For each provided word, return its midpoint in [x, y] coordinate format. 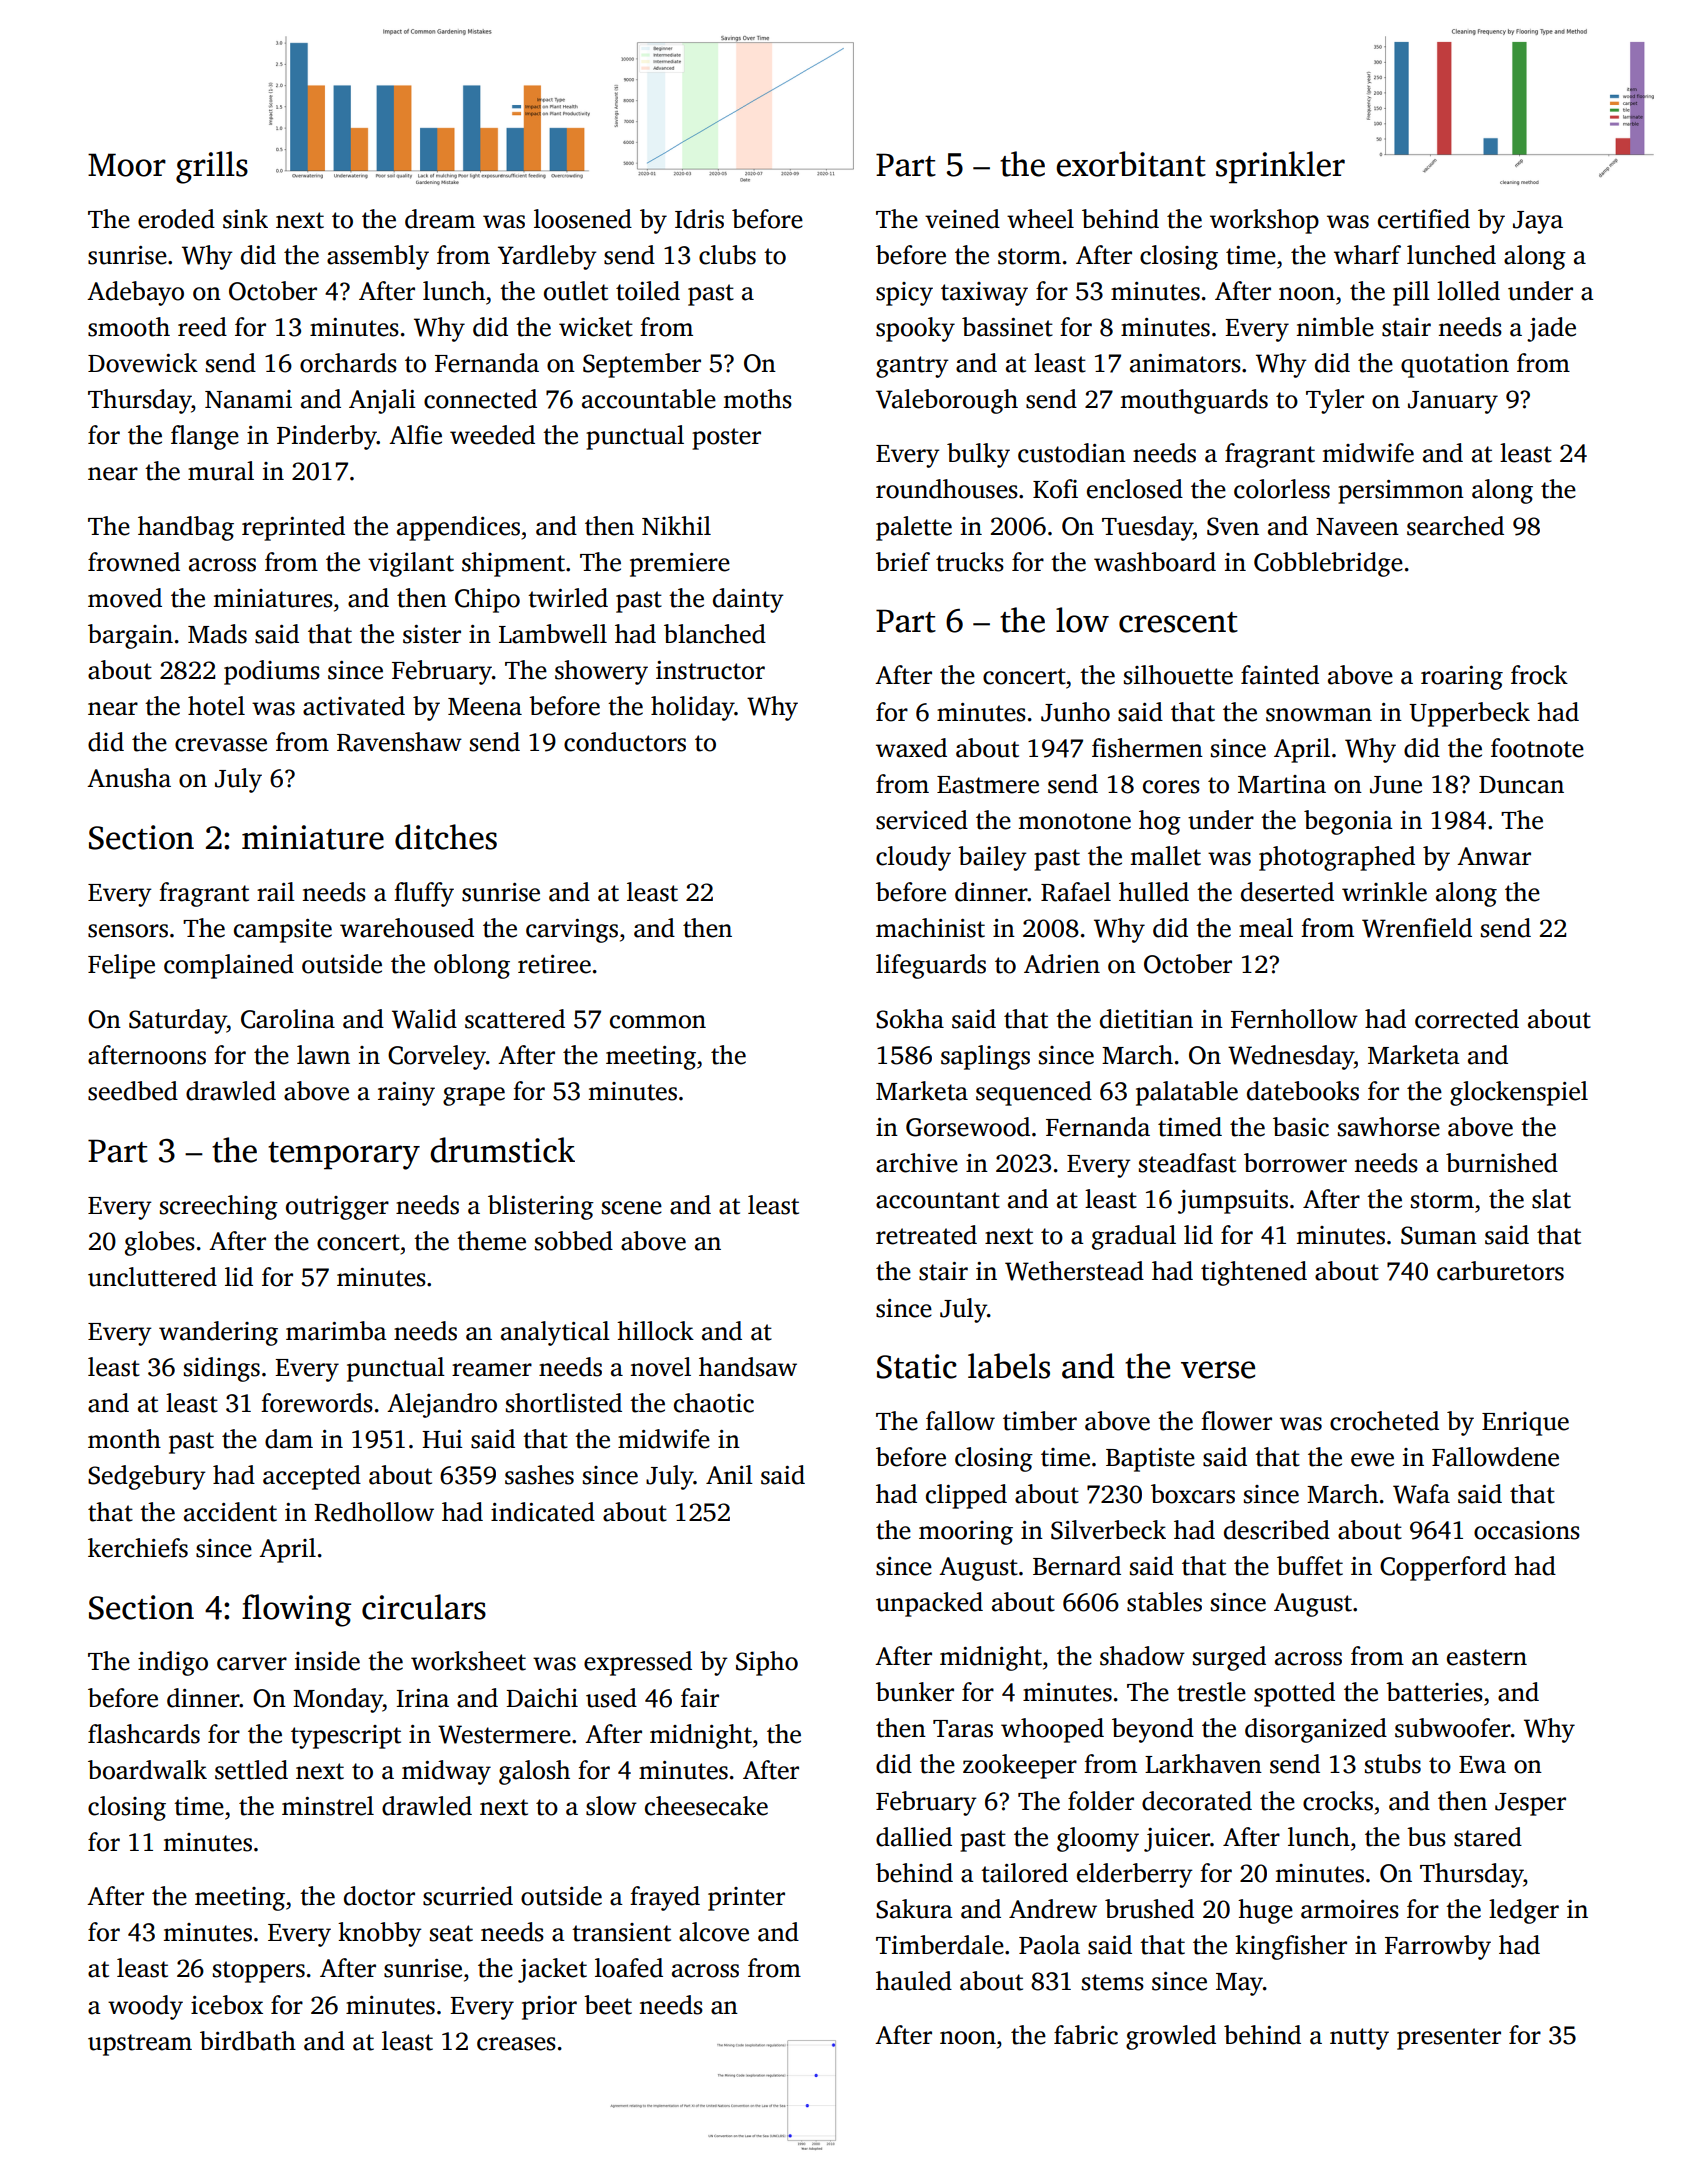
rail [276, 892]
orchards [348, 363]
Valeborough [947, 401]
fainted [1280, 675]
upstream [140, 2045]
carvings [572, 931]
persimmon [1401, 492]
